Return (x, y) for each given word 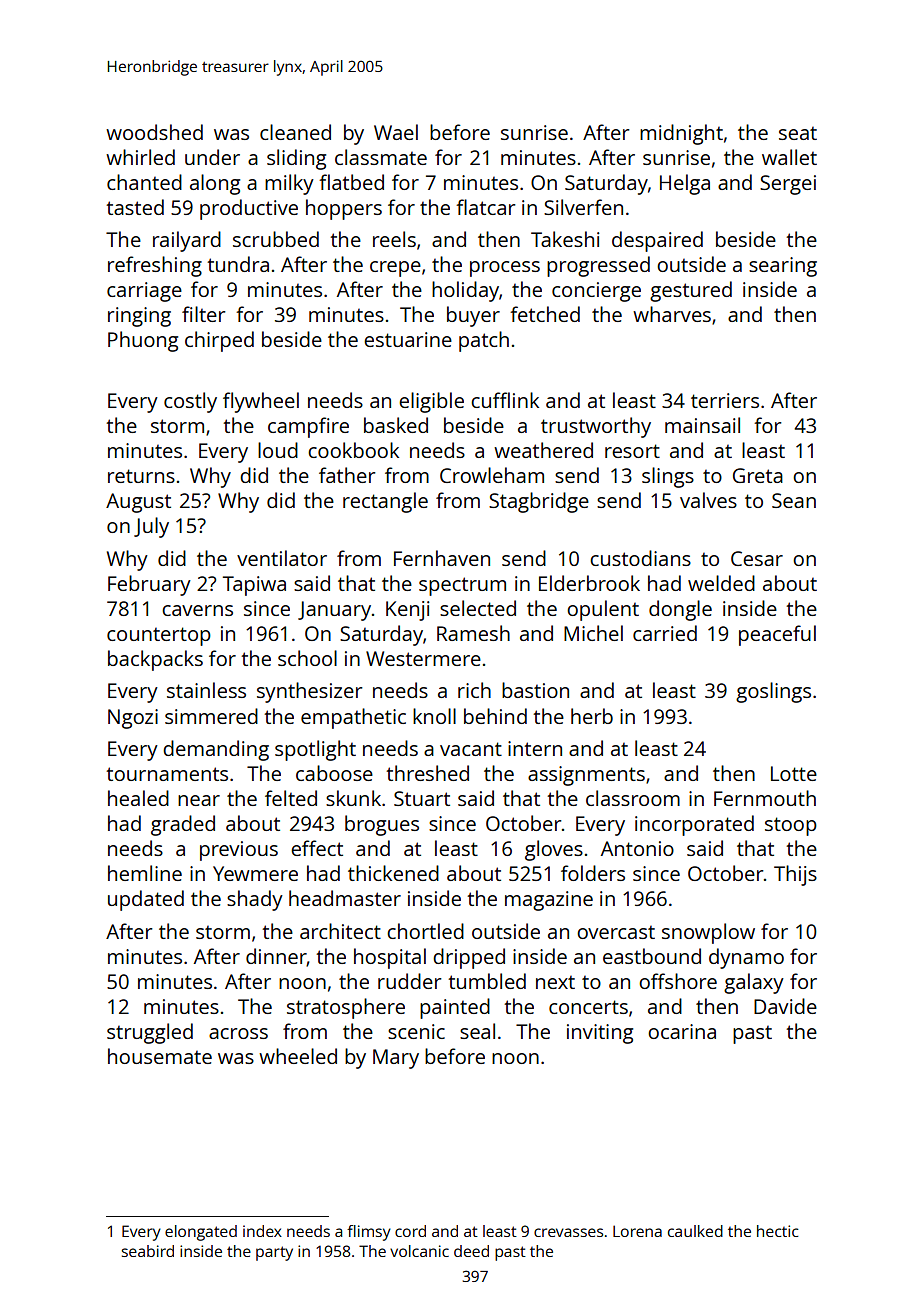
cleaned (295, 132)
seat (798, 133)
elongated (201, 1233)
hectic (777, 1231)
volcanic (419, 1251)
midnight (681, 134)
